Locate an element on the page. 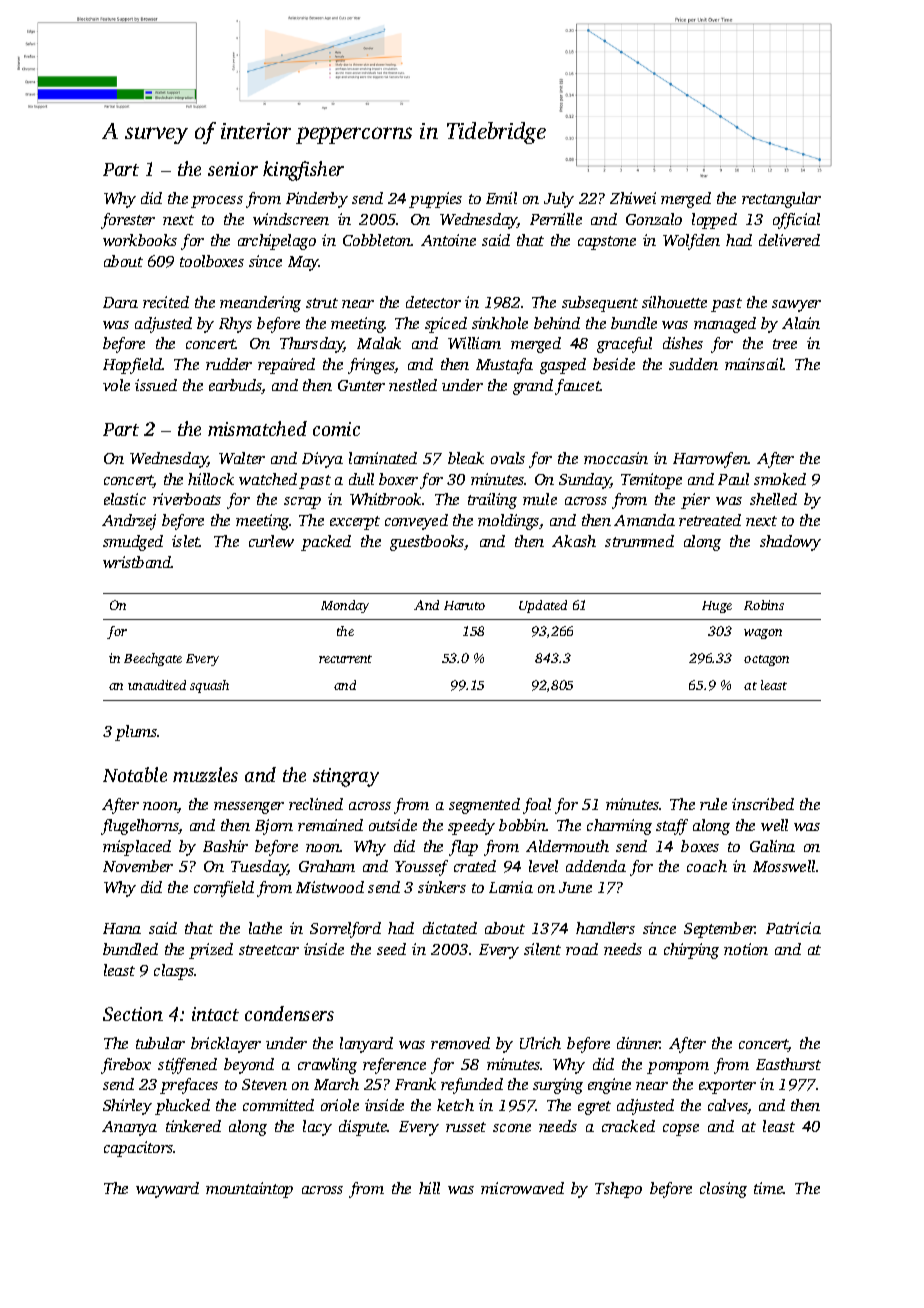  Ananya is located at coordinates (129, 1128).
